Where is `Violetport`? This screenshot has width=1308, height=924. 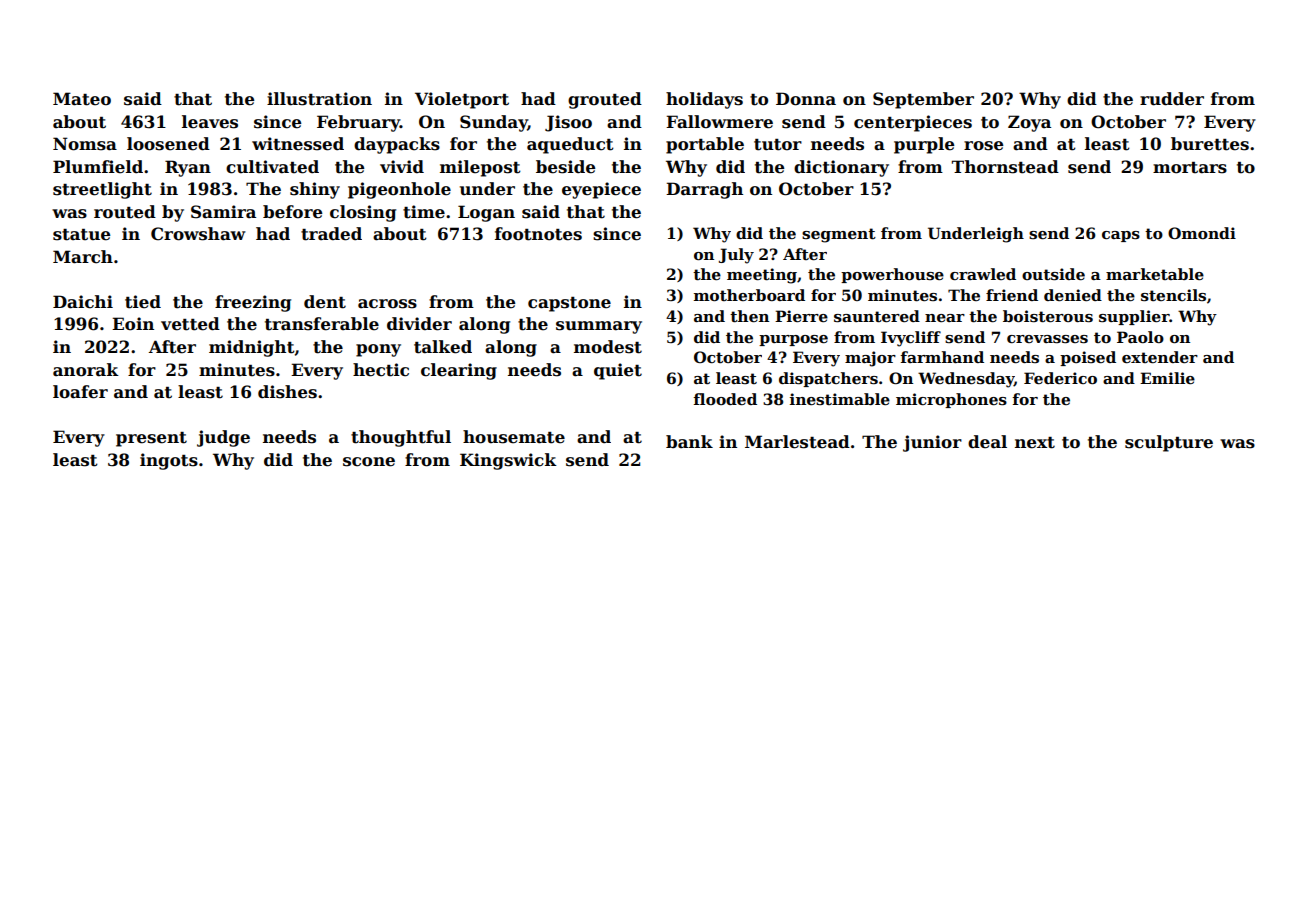 Violetport is located at coordinates (462, 100).
